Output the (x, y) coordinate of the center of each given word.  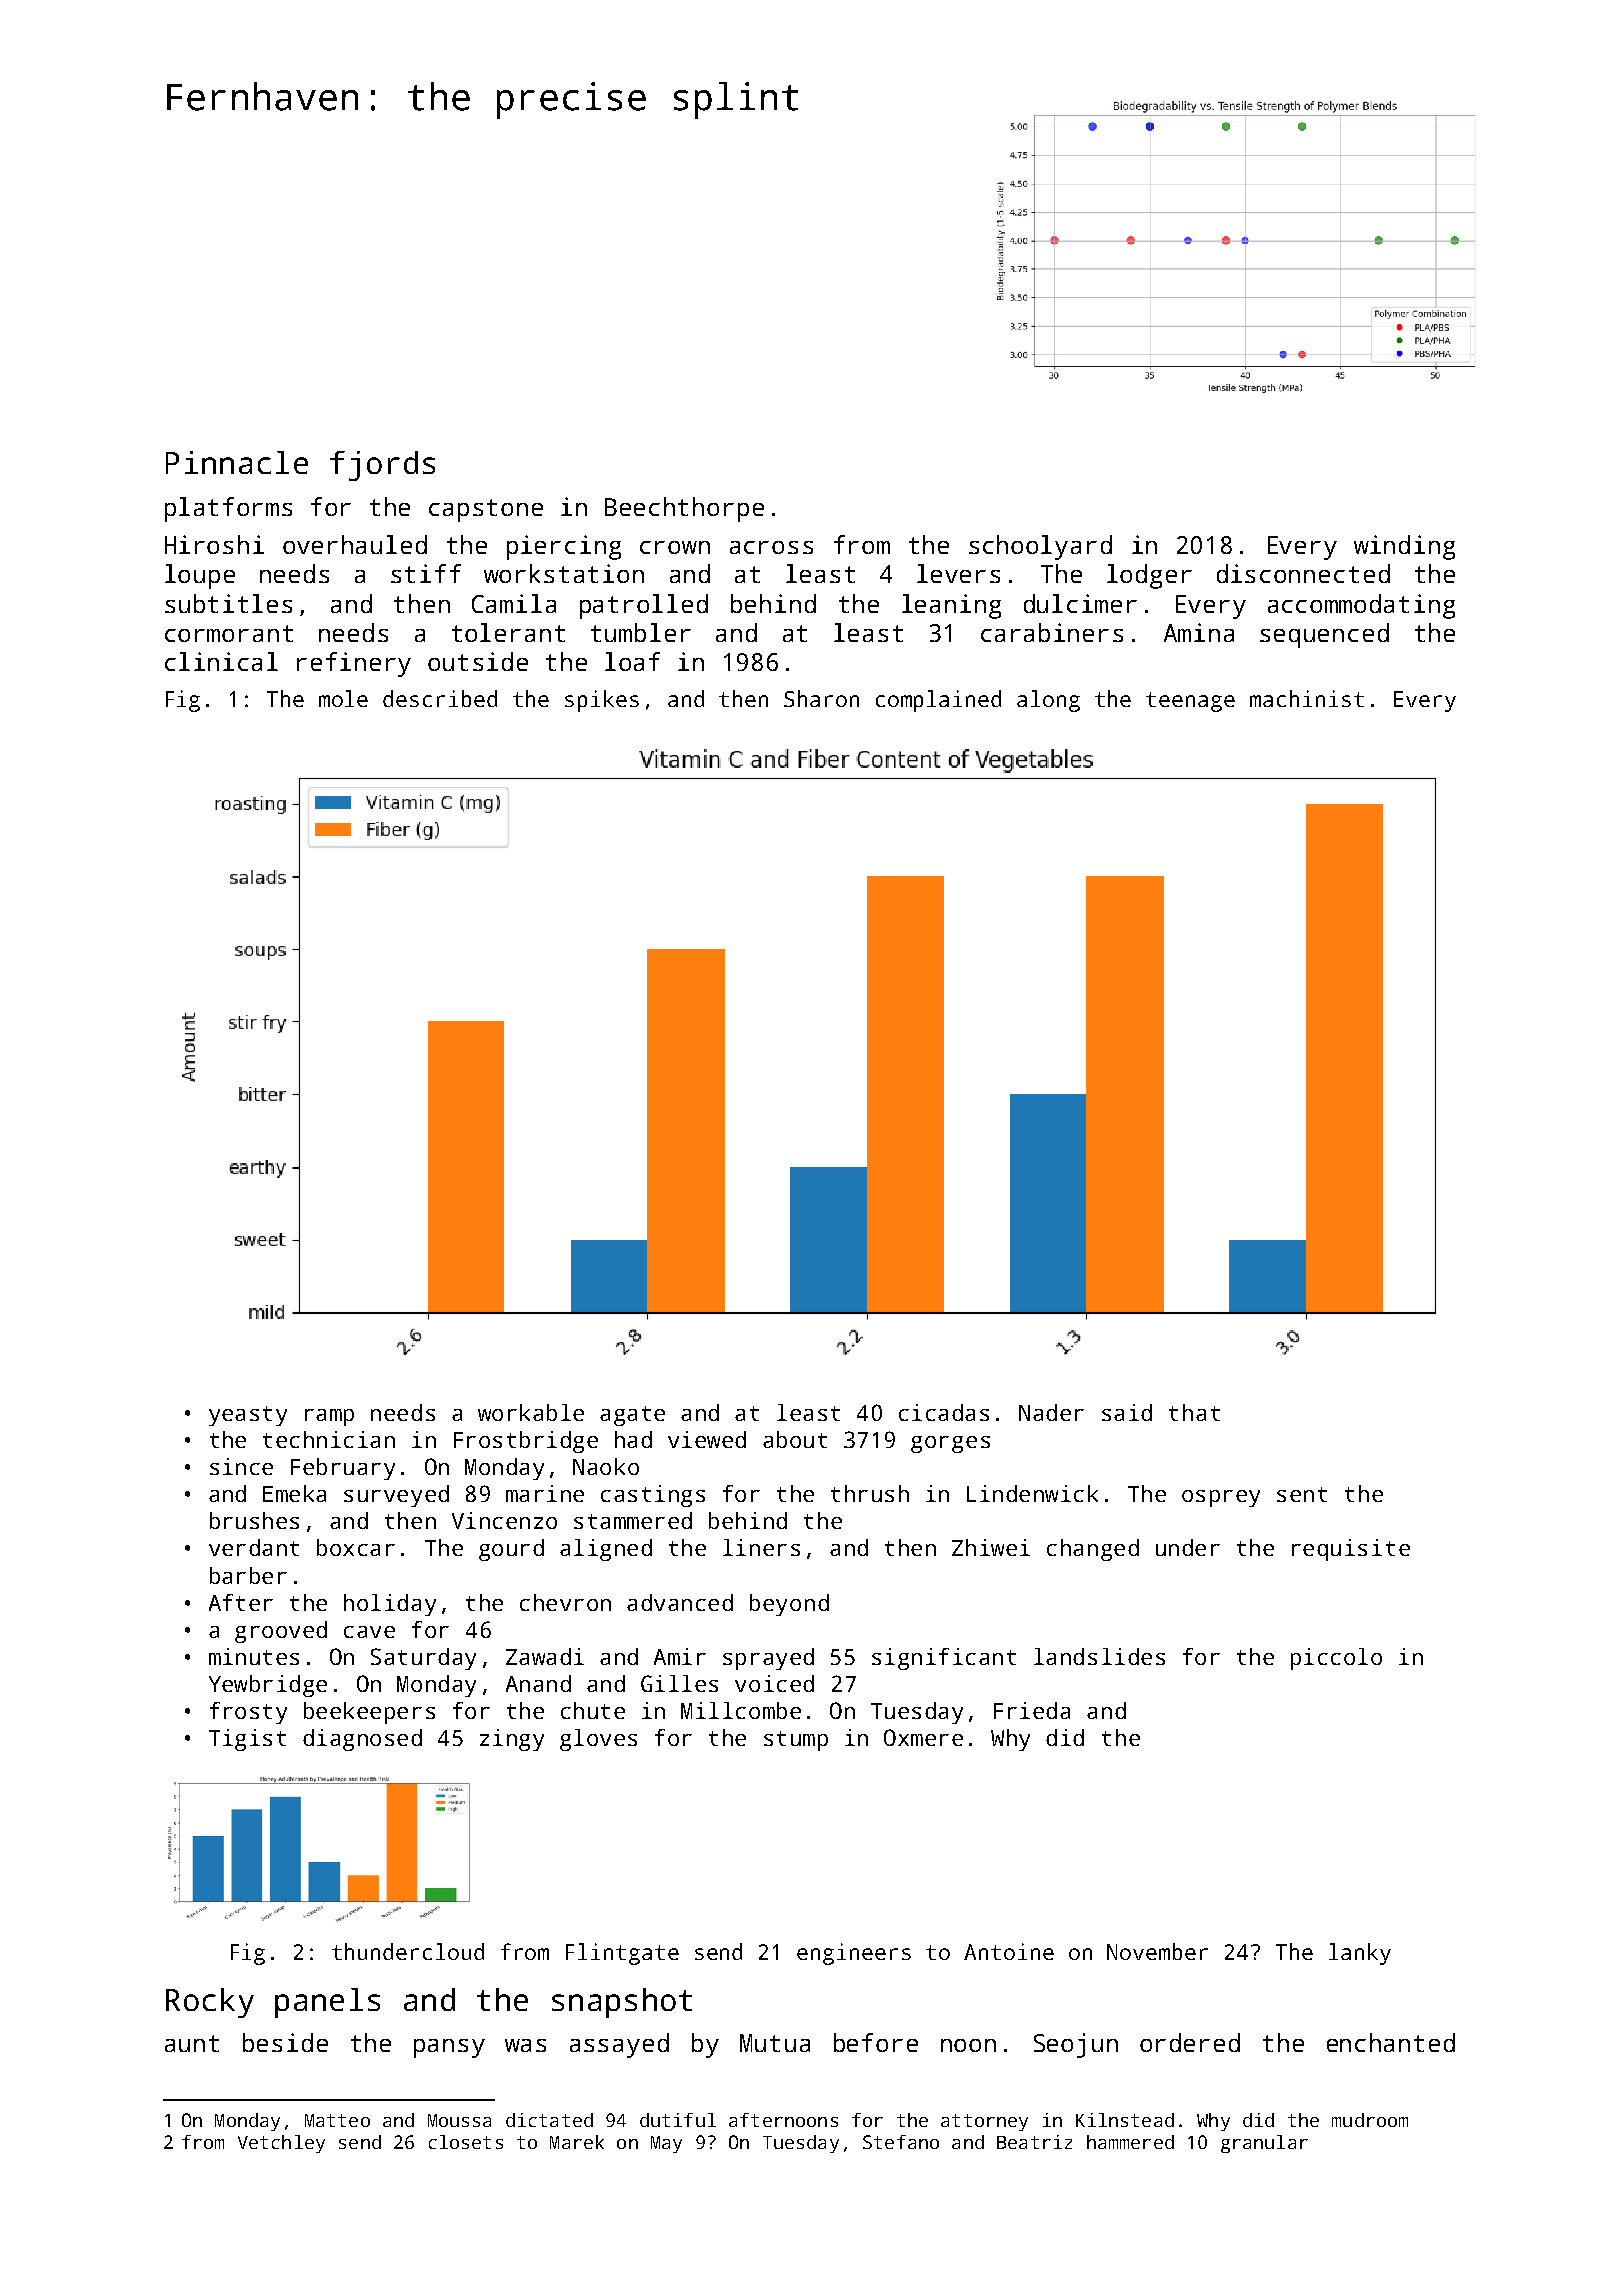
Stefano (901, 2142)
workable (531, 1412)
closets (466, 2142)
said (1127, 1412)
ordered (1190, 2042)
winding (1404, 547)
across (771, 547)
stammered (633, 1520)
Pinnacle (237, 462)
